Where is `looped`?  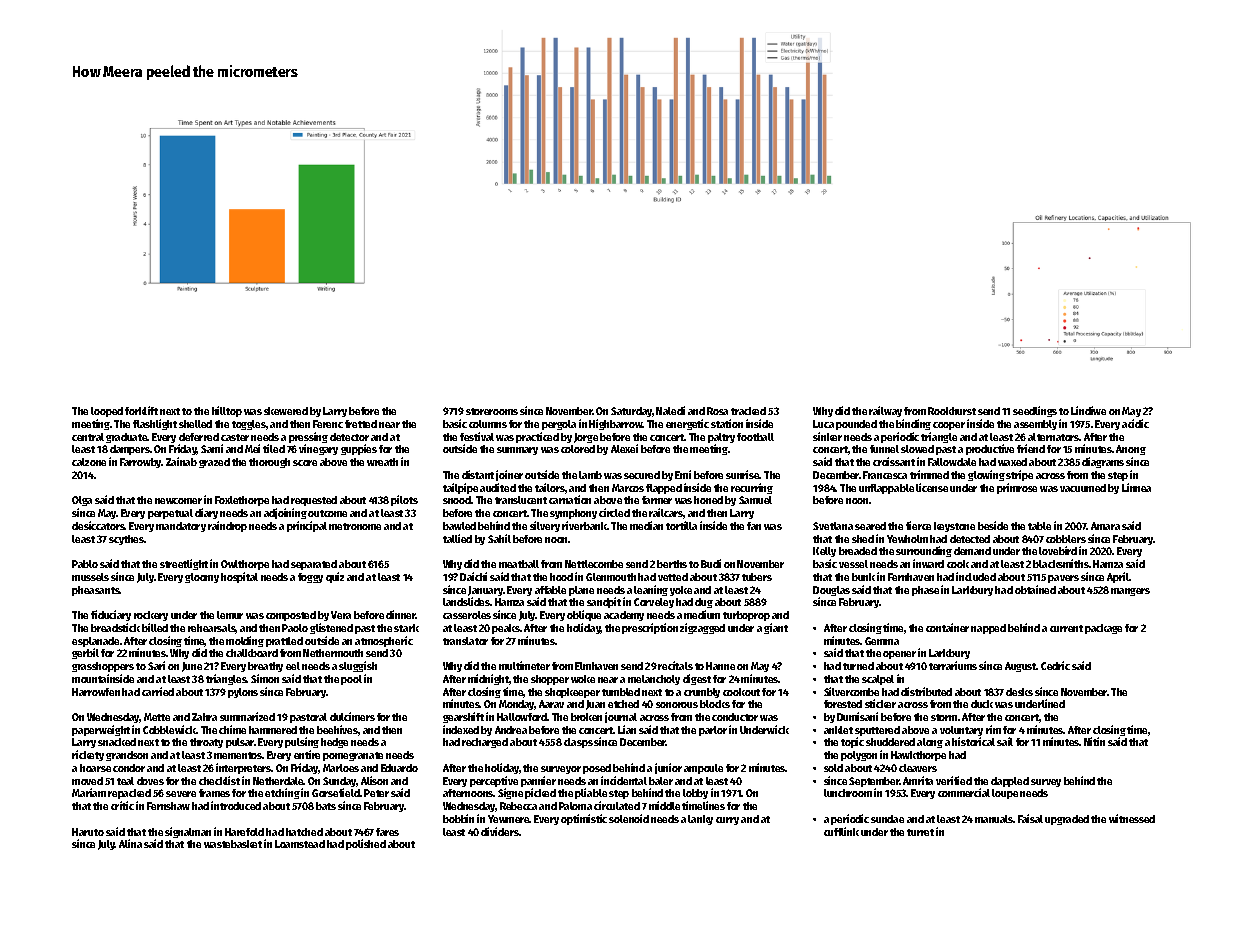 looped is located at coordinates (107, 412).
